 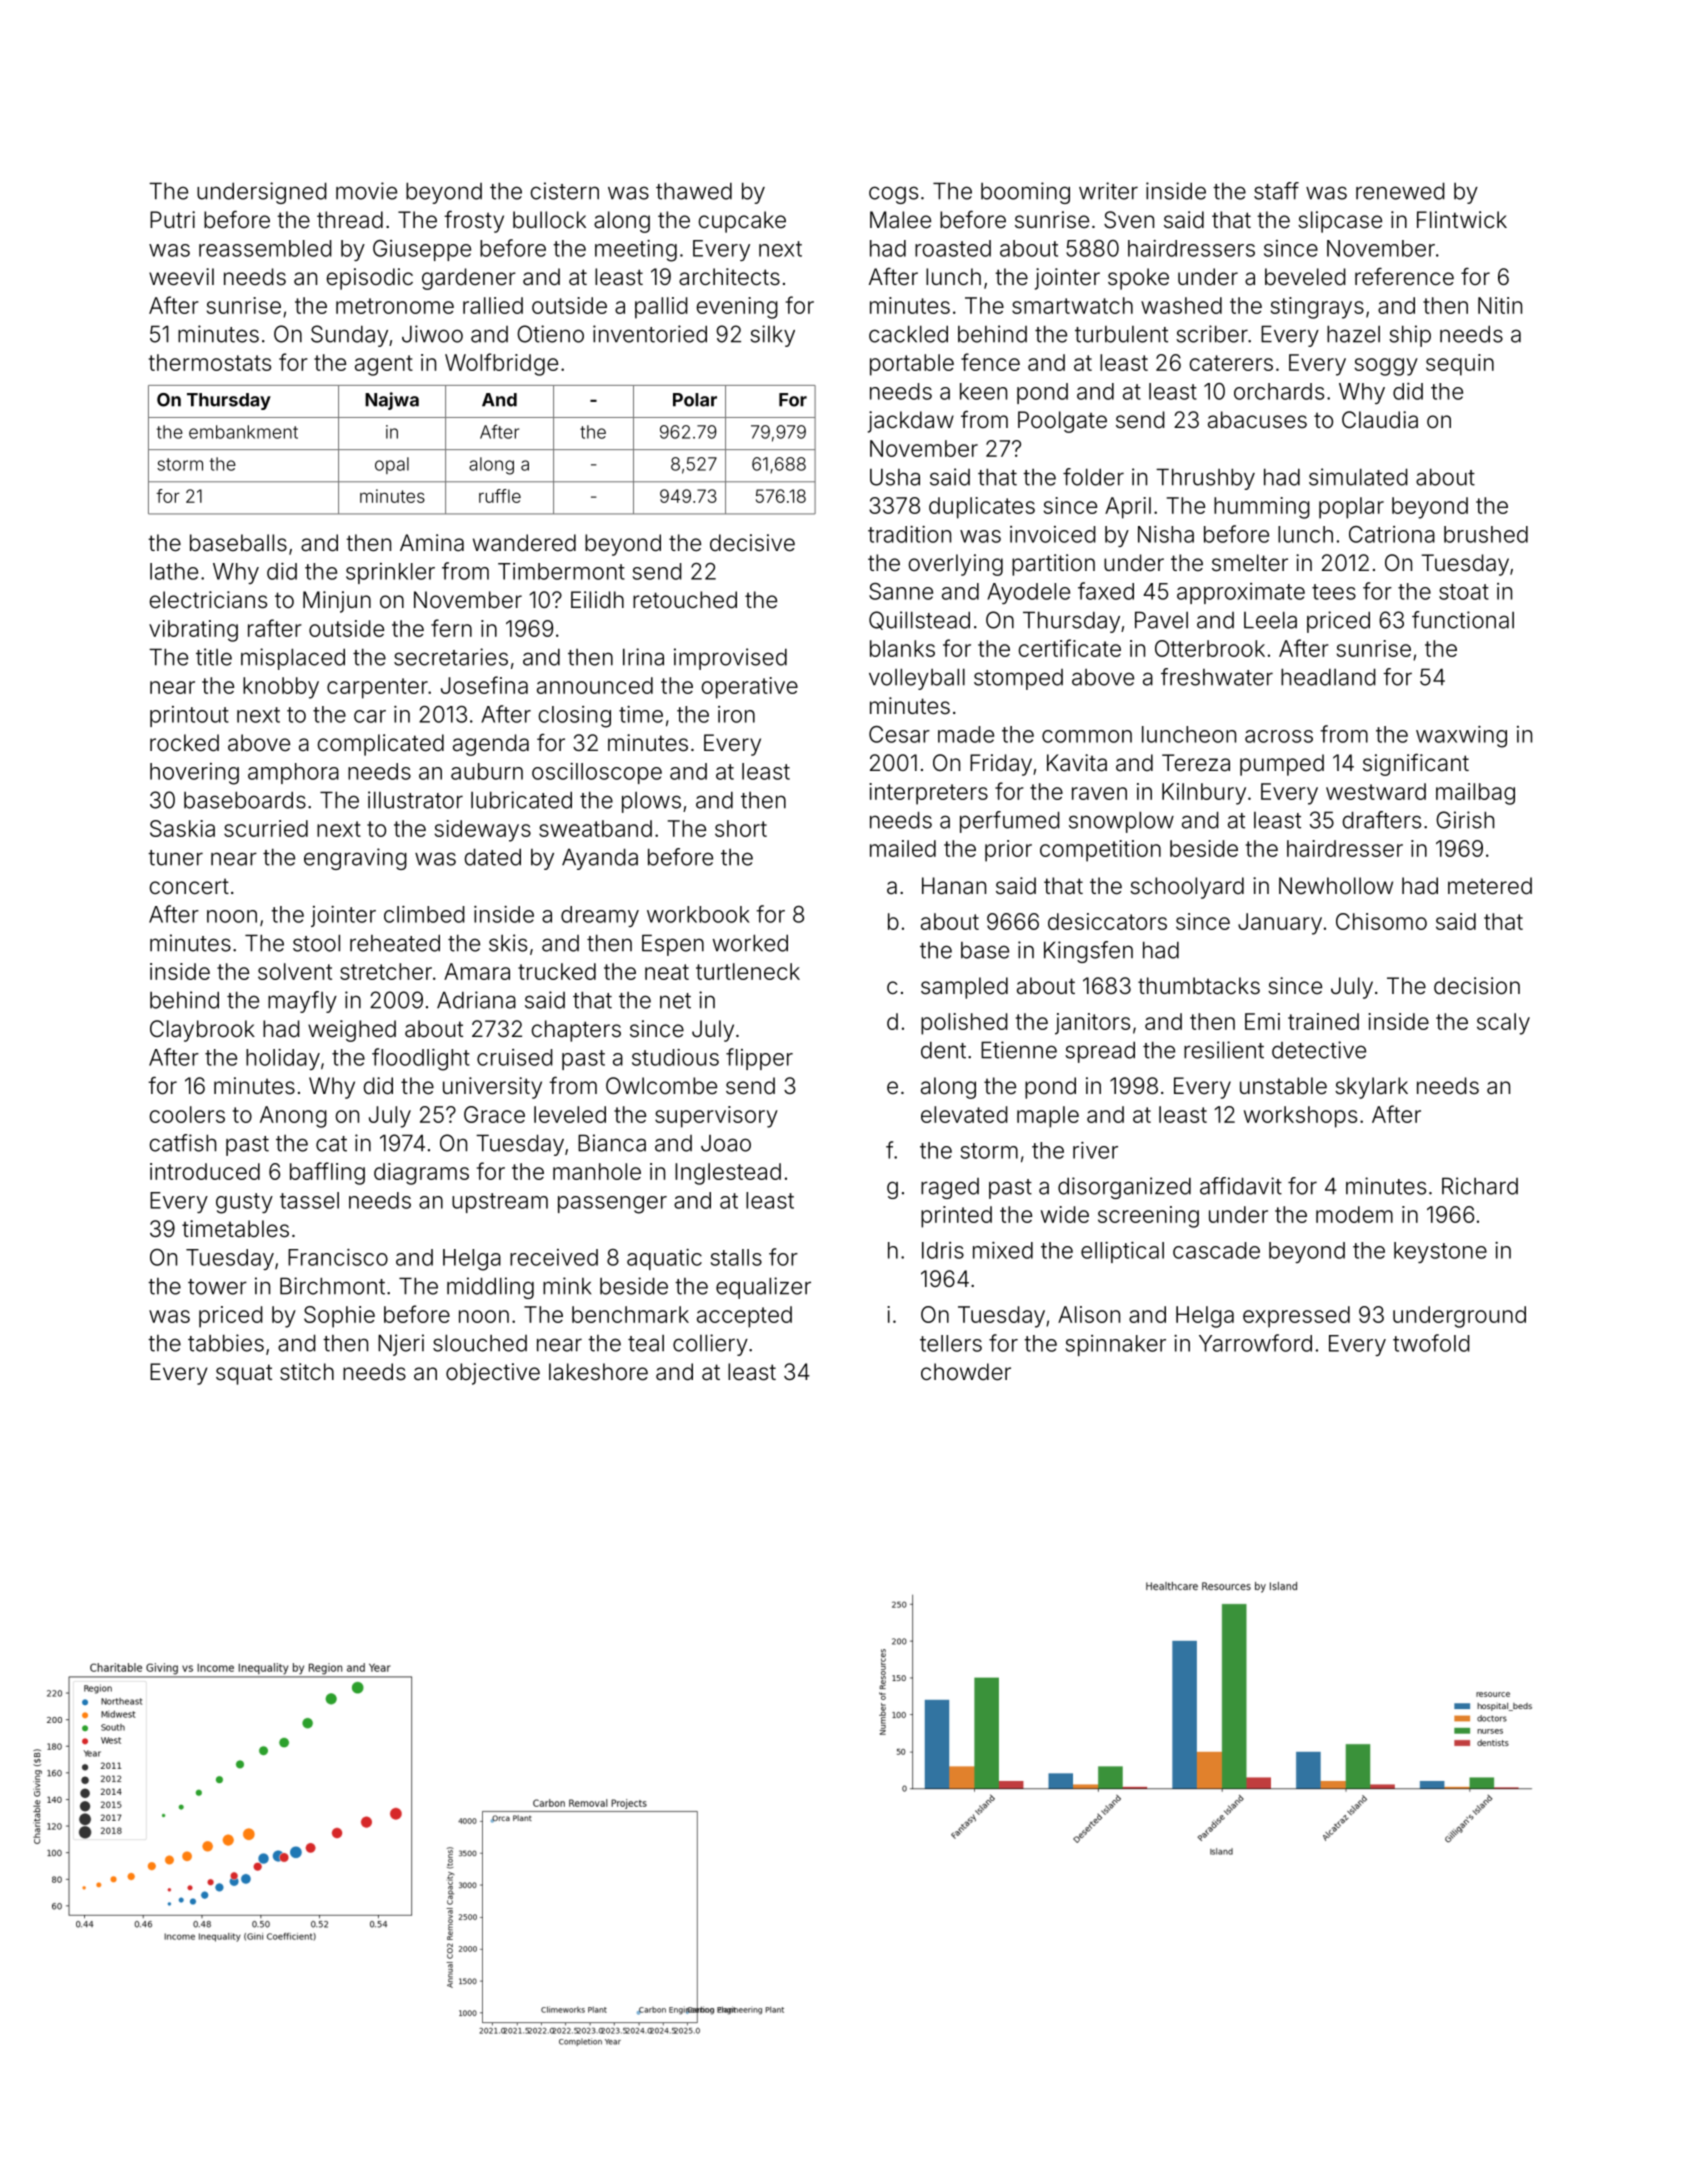 I want to click on objective, so click(x=493, y=1374).
